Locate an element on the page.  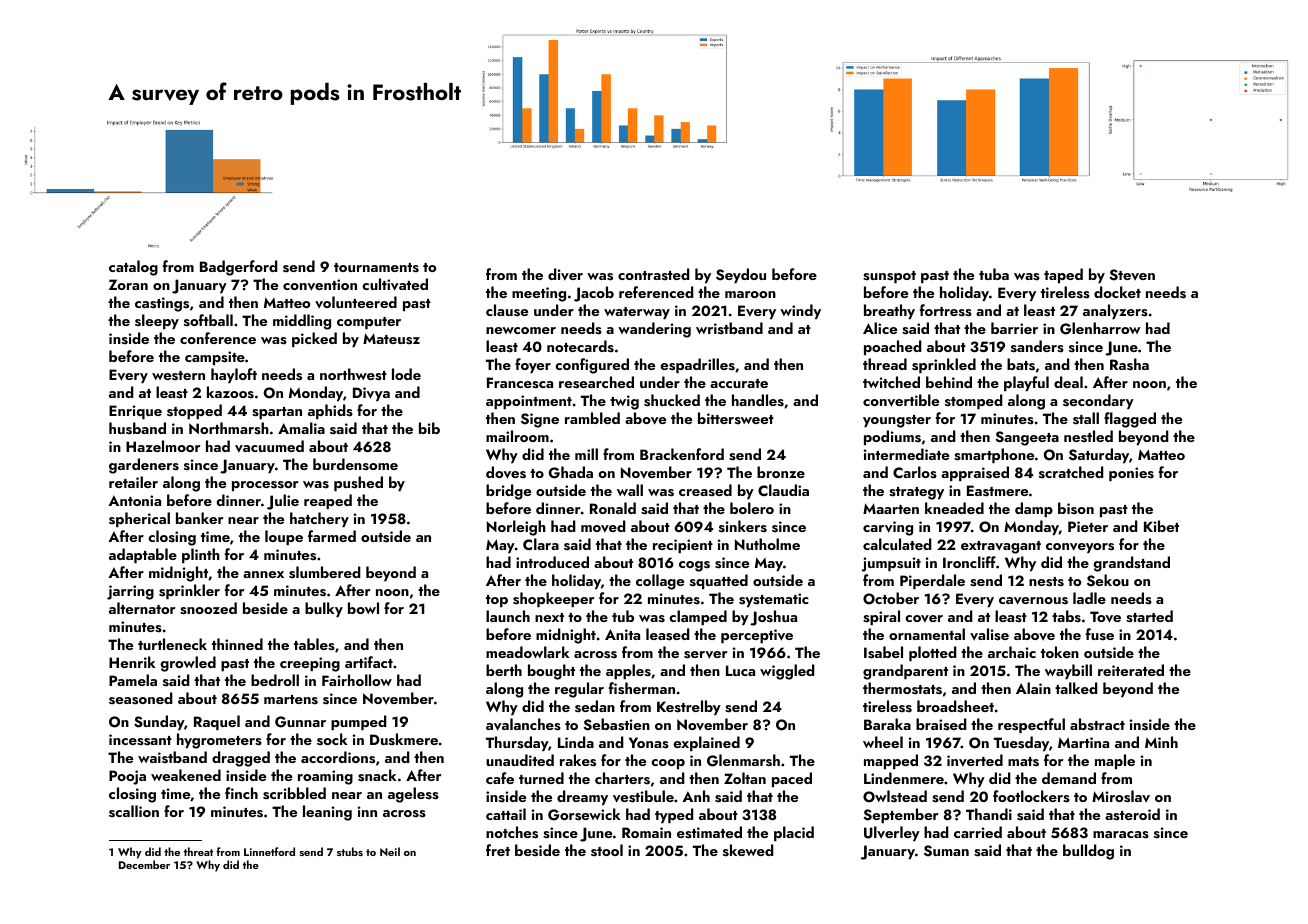
Neil is located at coordinates (390, 851).
